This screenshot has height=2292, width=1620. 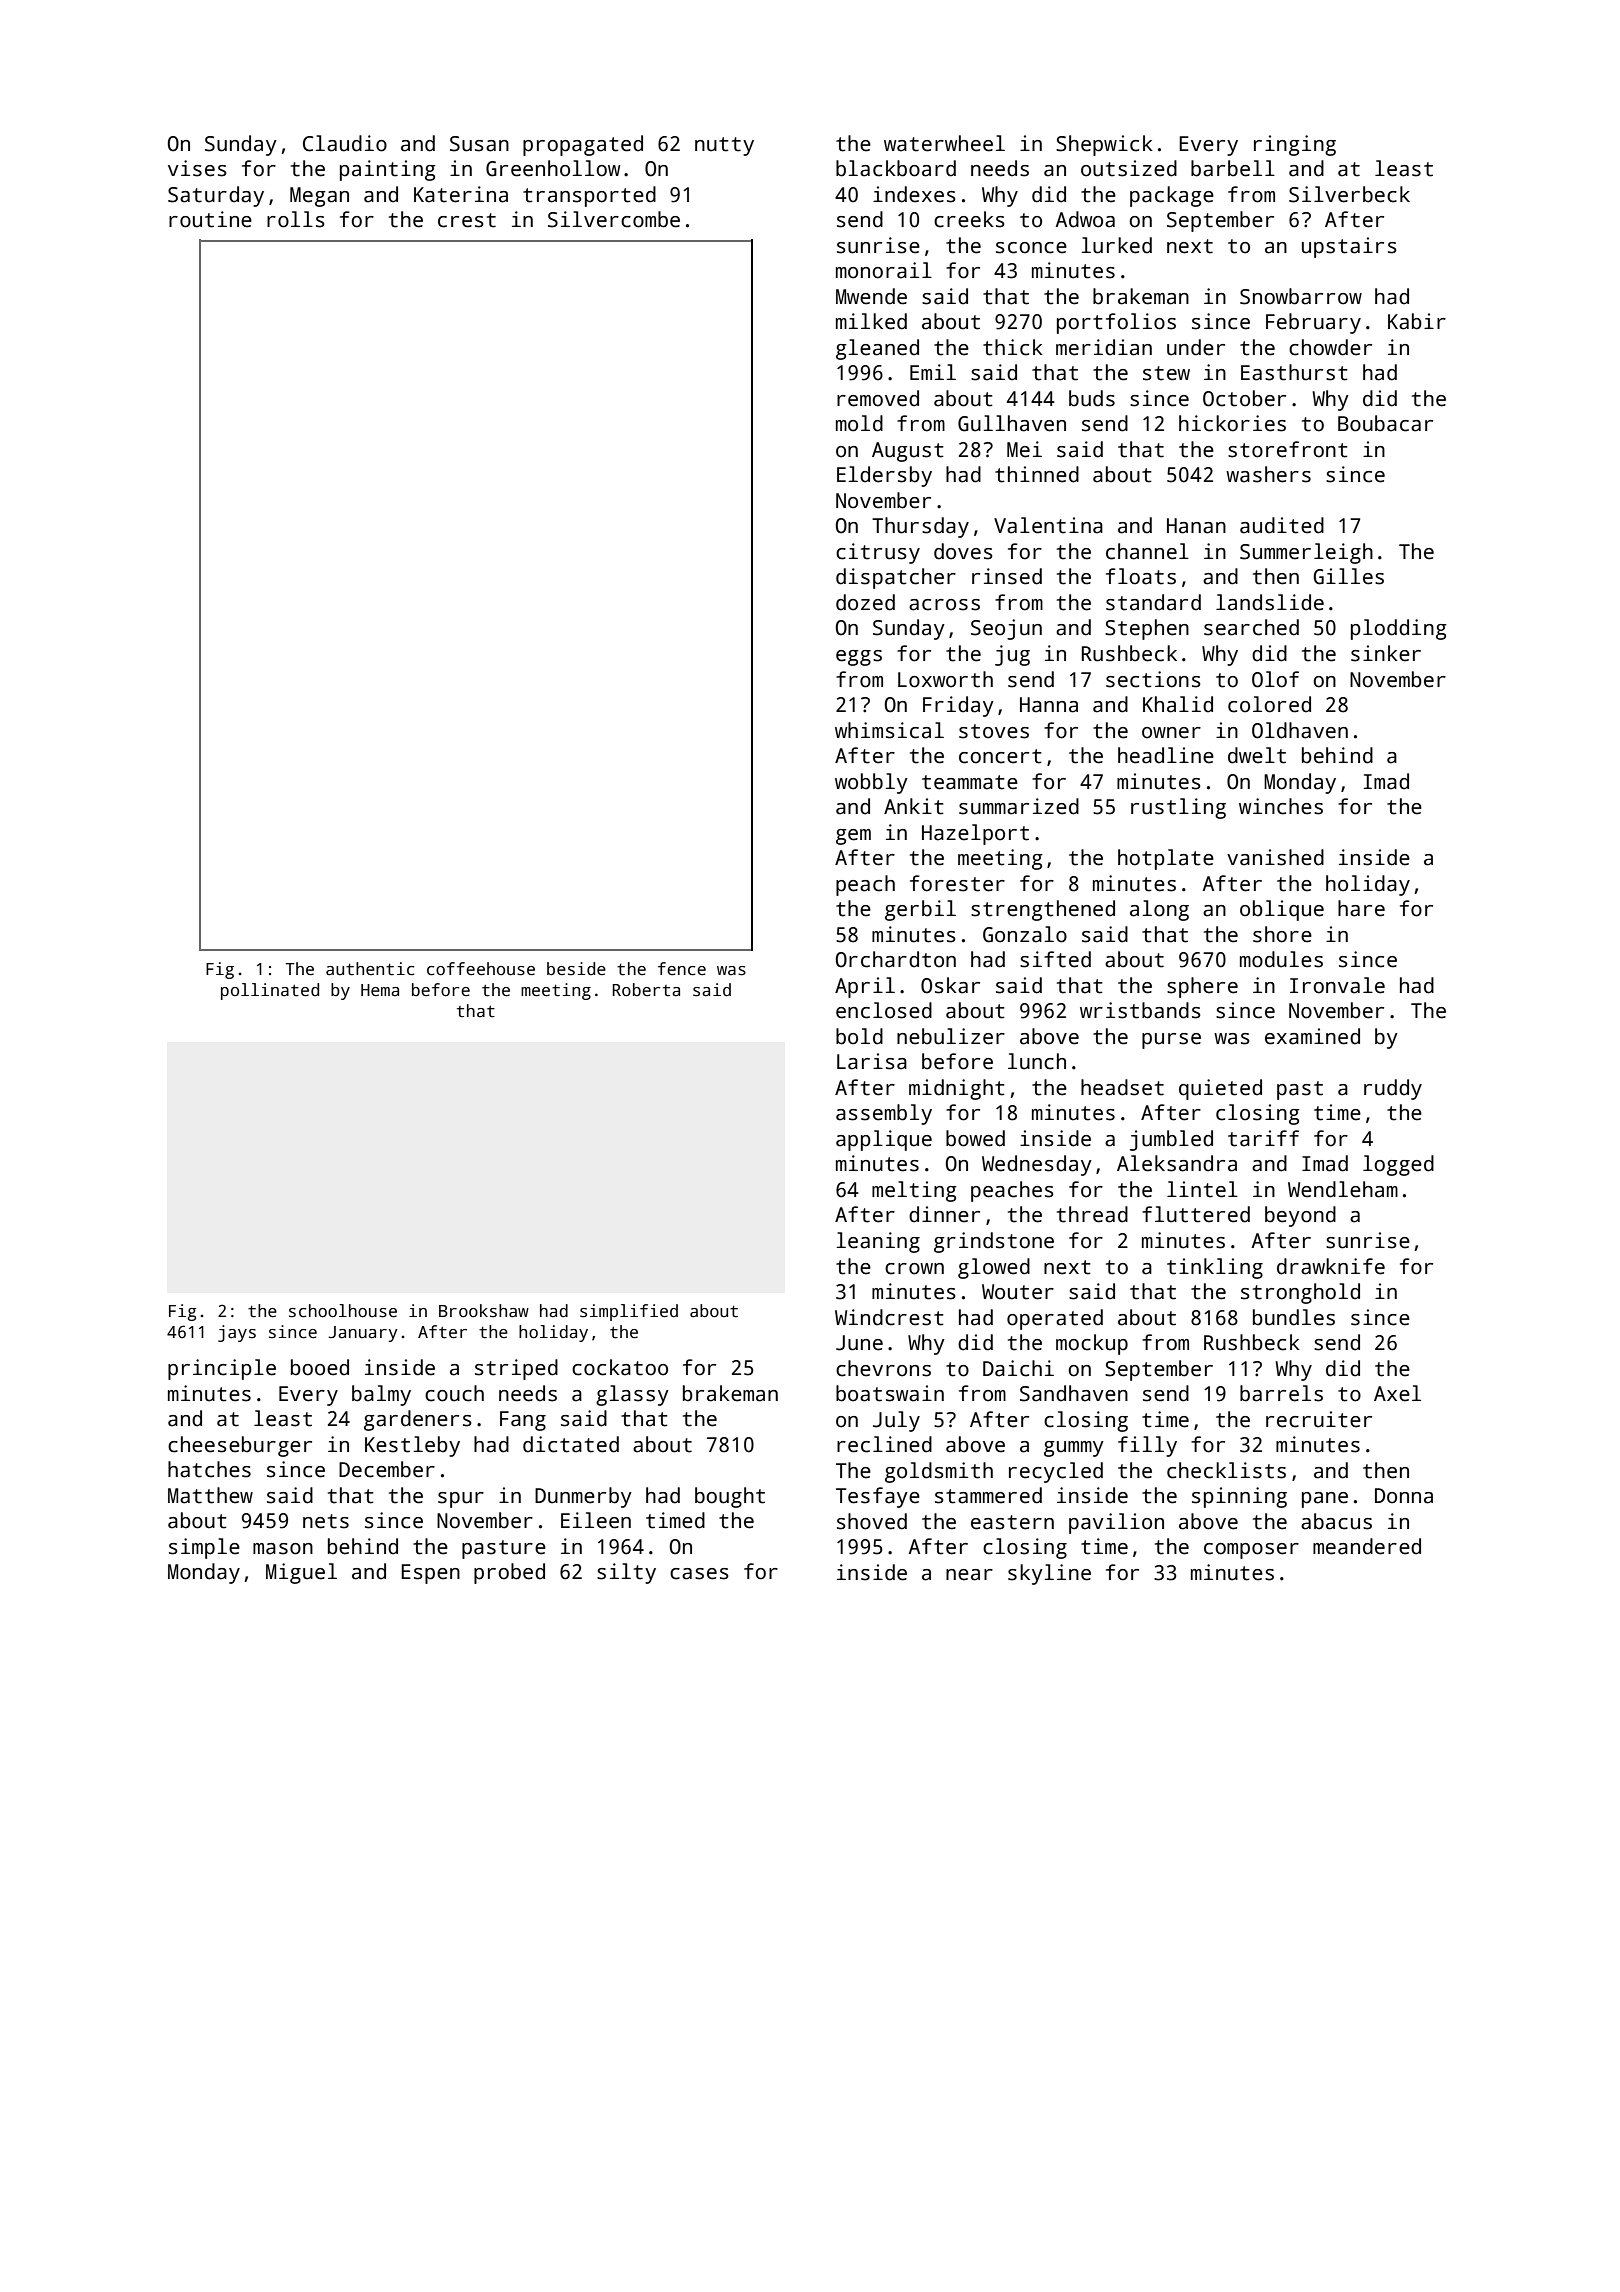 I want to click on Adwoa, so click(x=1085, y=219).
